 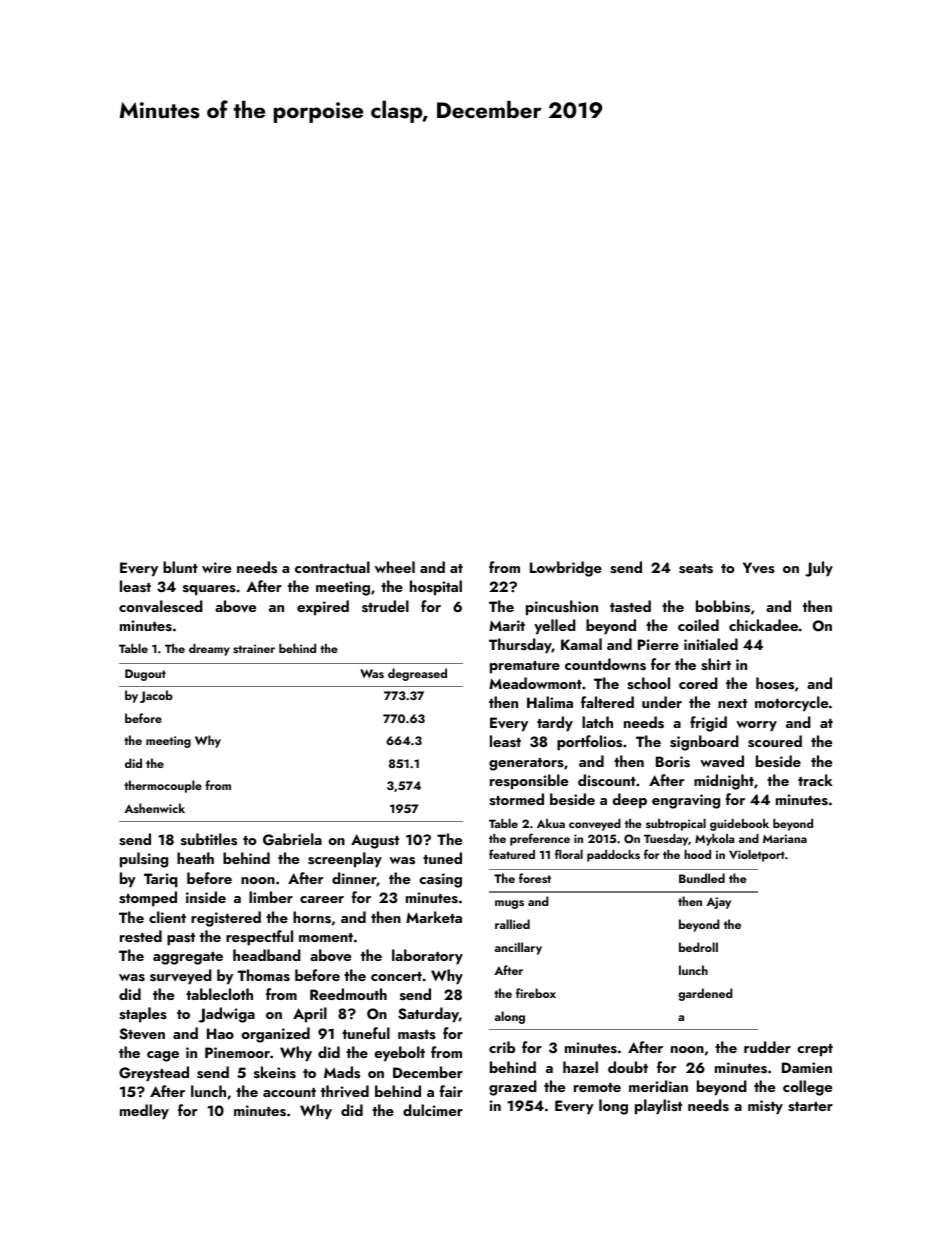 What do you see at coordinates (819, 569) in the screenshot?
I see `July` at bounding box center [819, 569].
